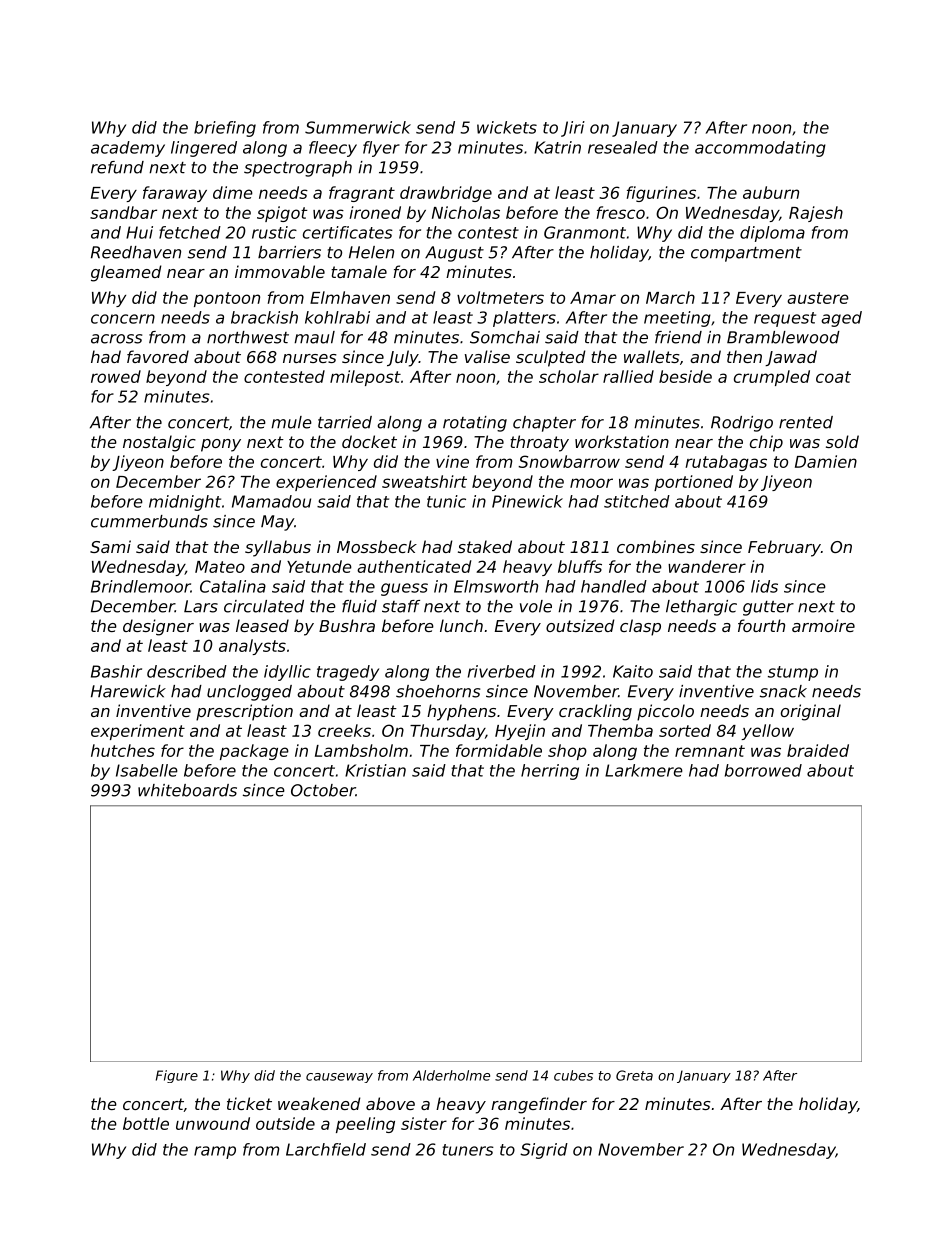 The height and width of the screenshot is (1233, 952). I want to click on Rodrigo, so click(742, 424).
